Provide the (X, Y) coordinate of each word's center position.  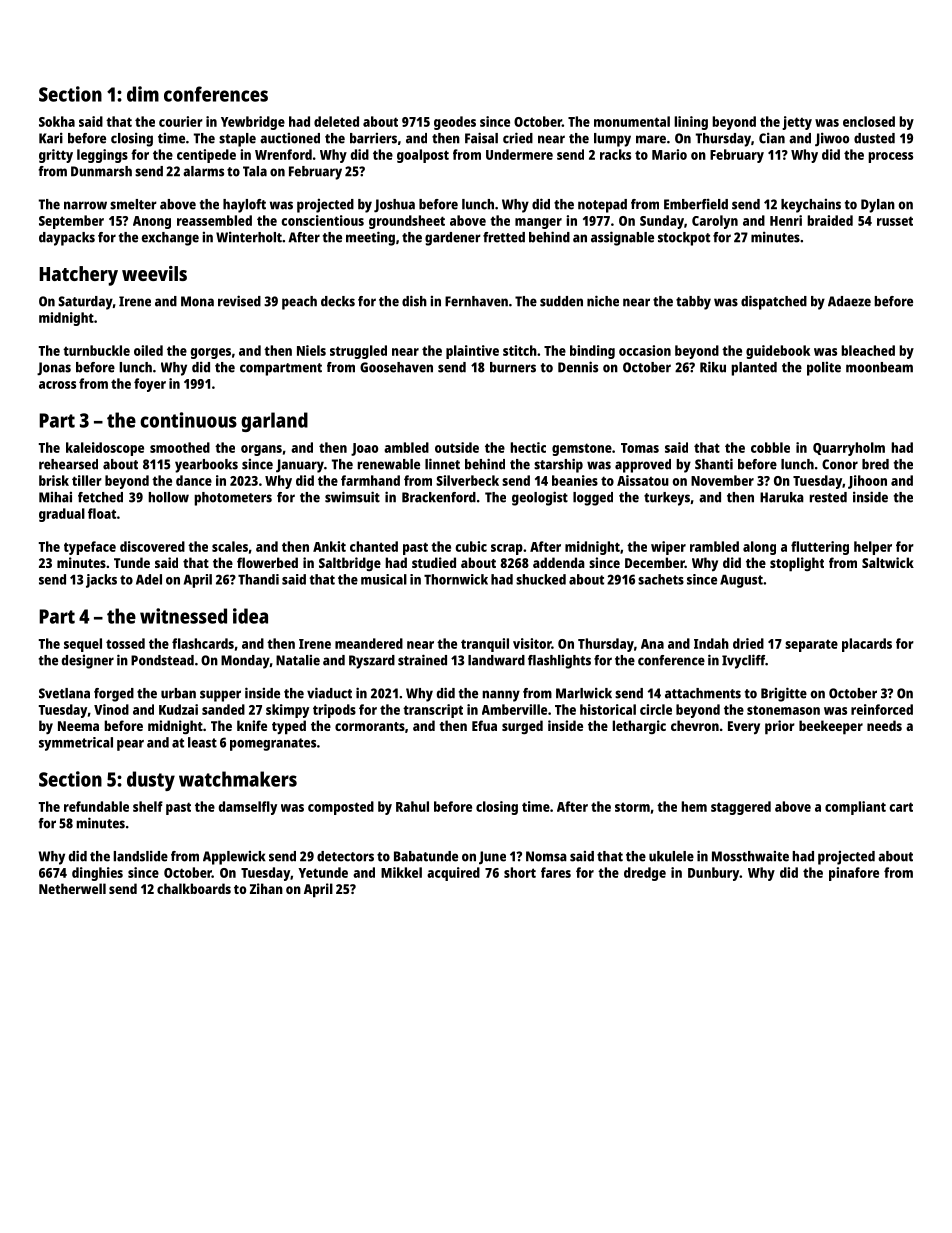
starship (558, 465)
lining (691, 123)
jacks (101, 581)
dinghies (97, 874)
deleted (336, 121)
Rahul (412, 806)
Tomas (640, 448)
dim (143, 94)
